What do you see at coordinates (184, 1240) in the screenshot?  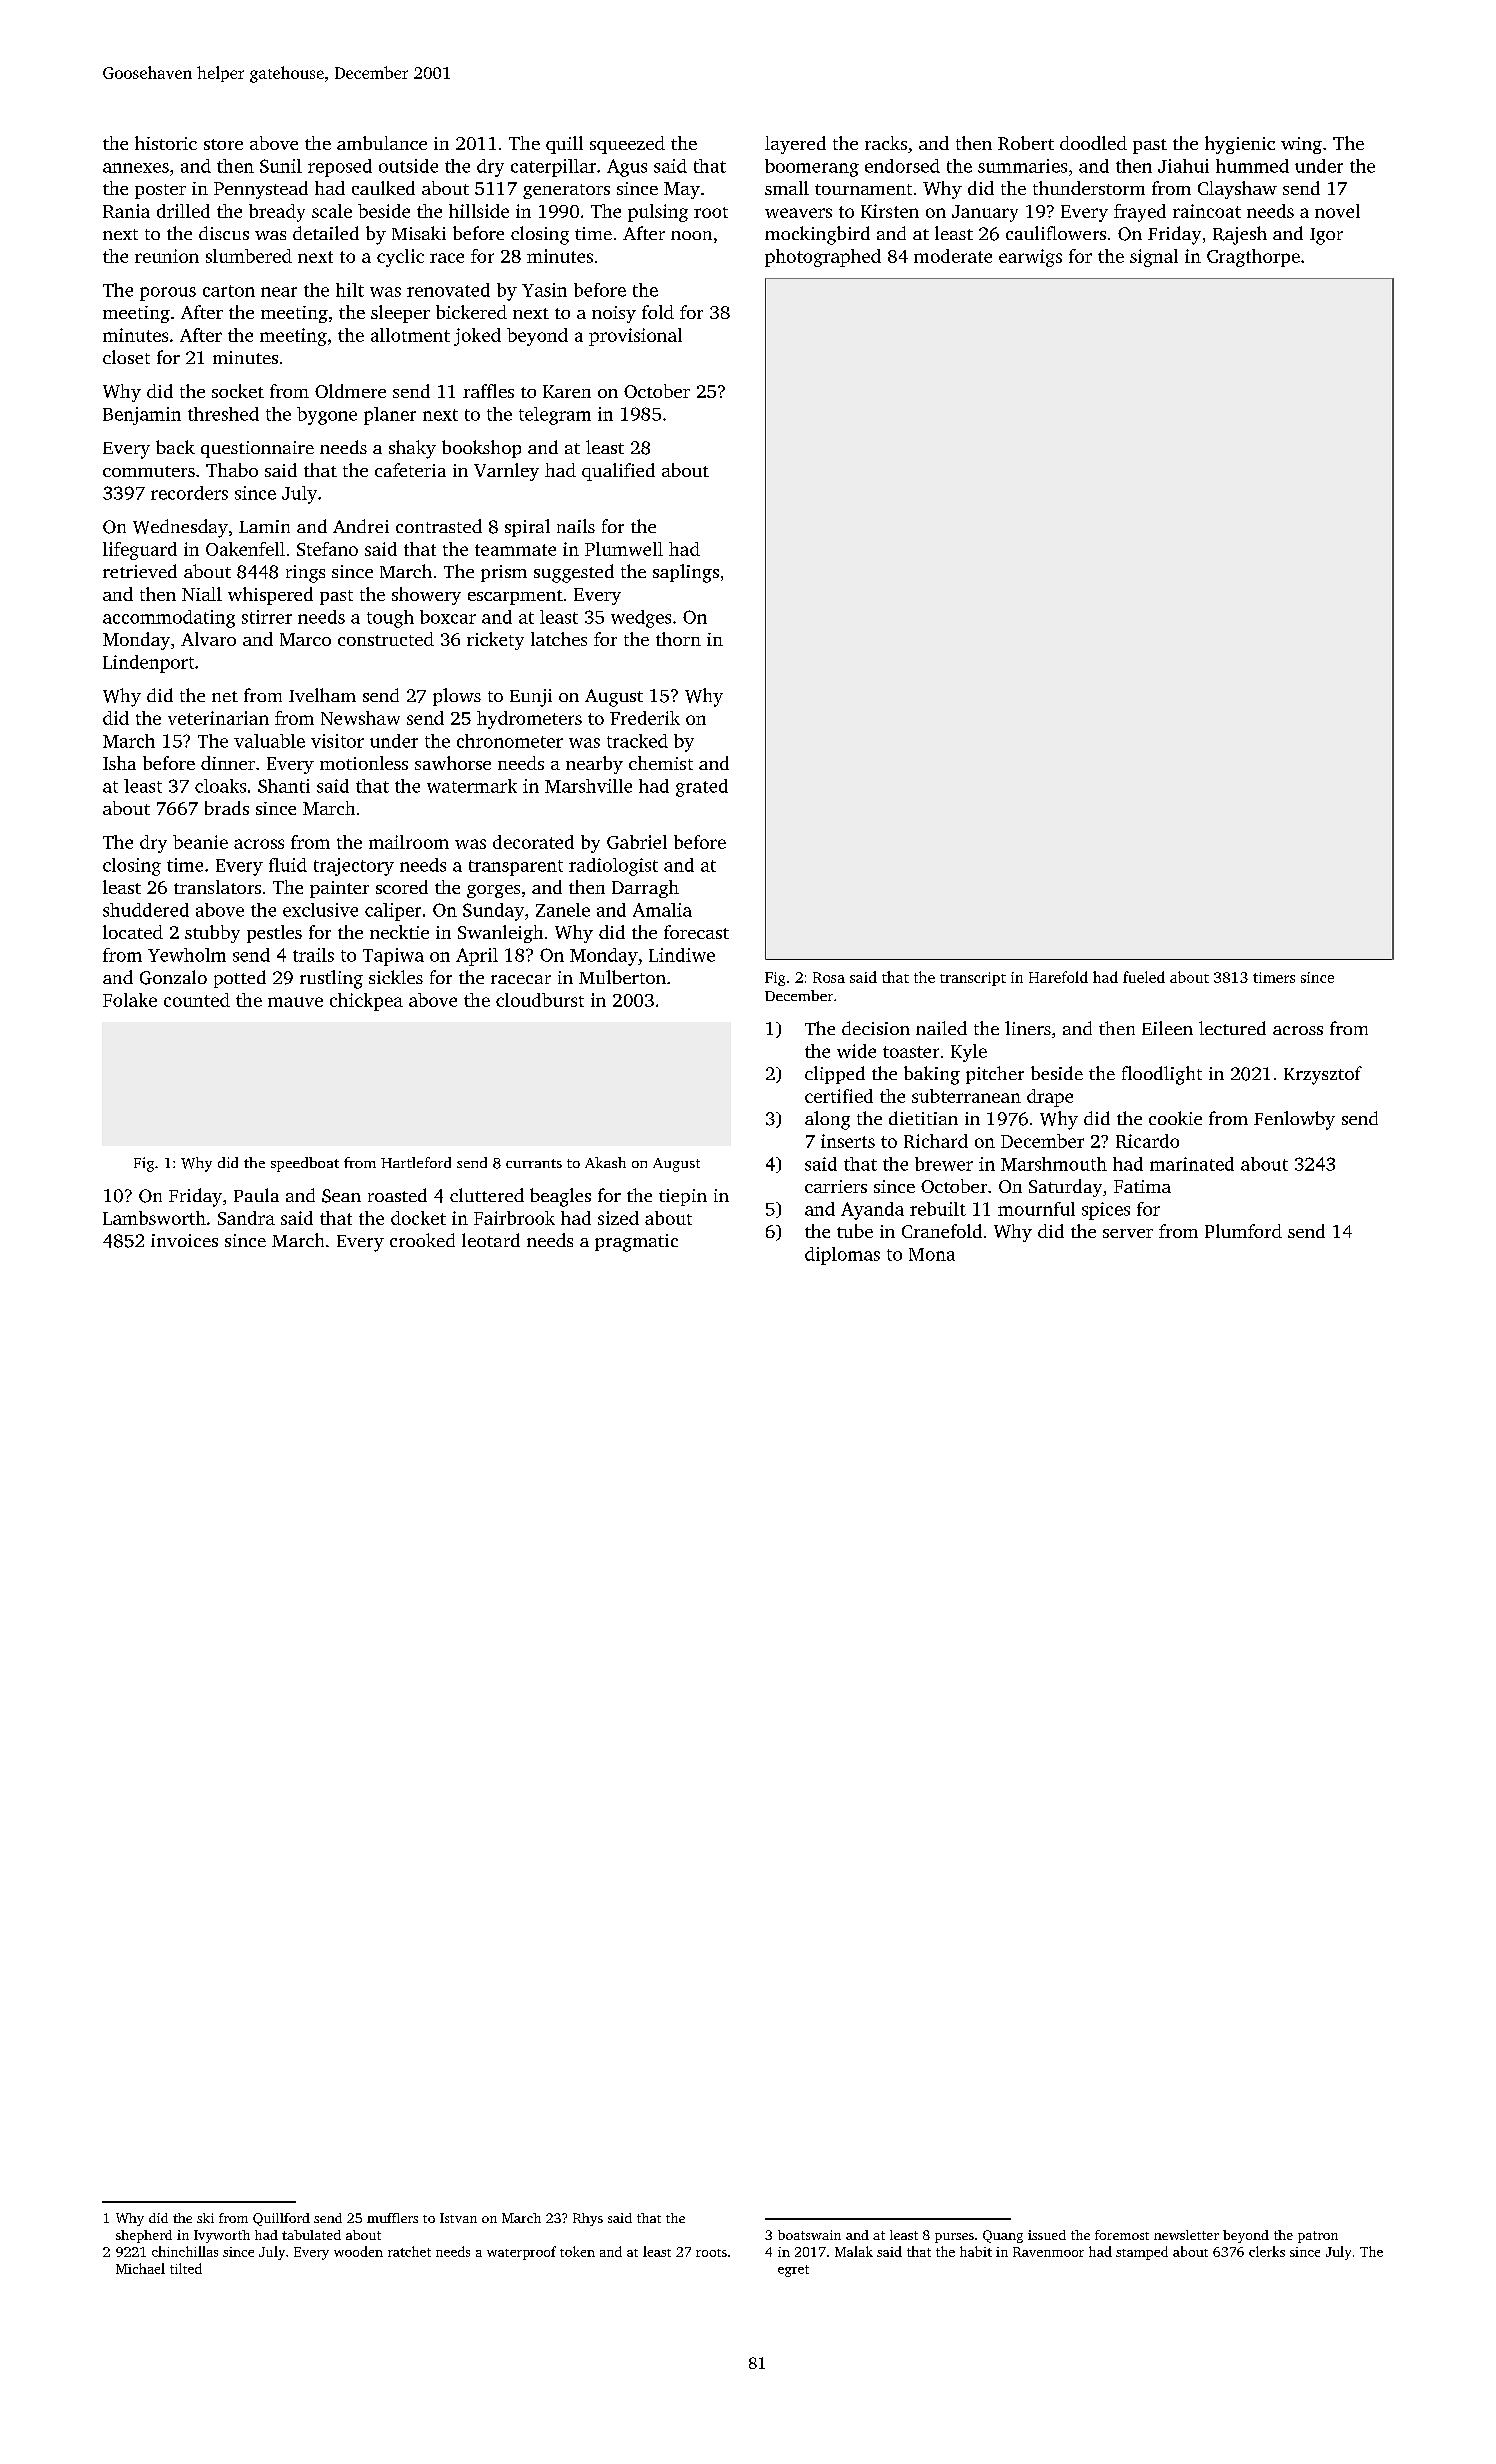 I see `invoices` at bounding box center [184, 1240].
